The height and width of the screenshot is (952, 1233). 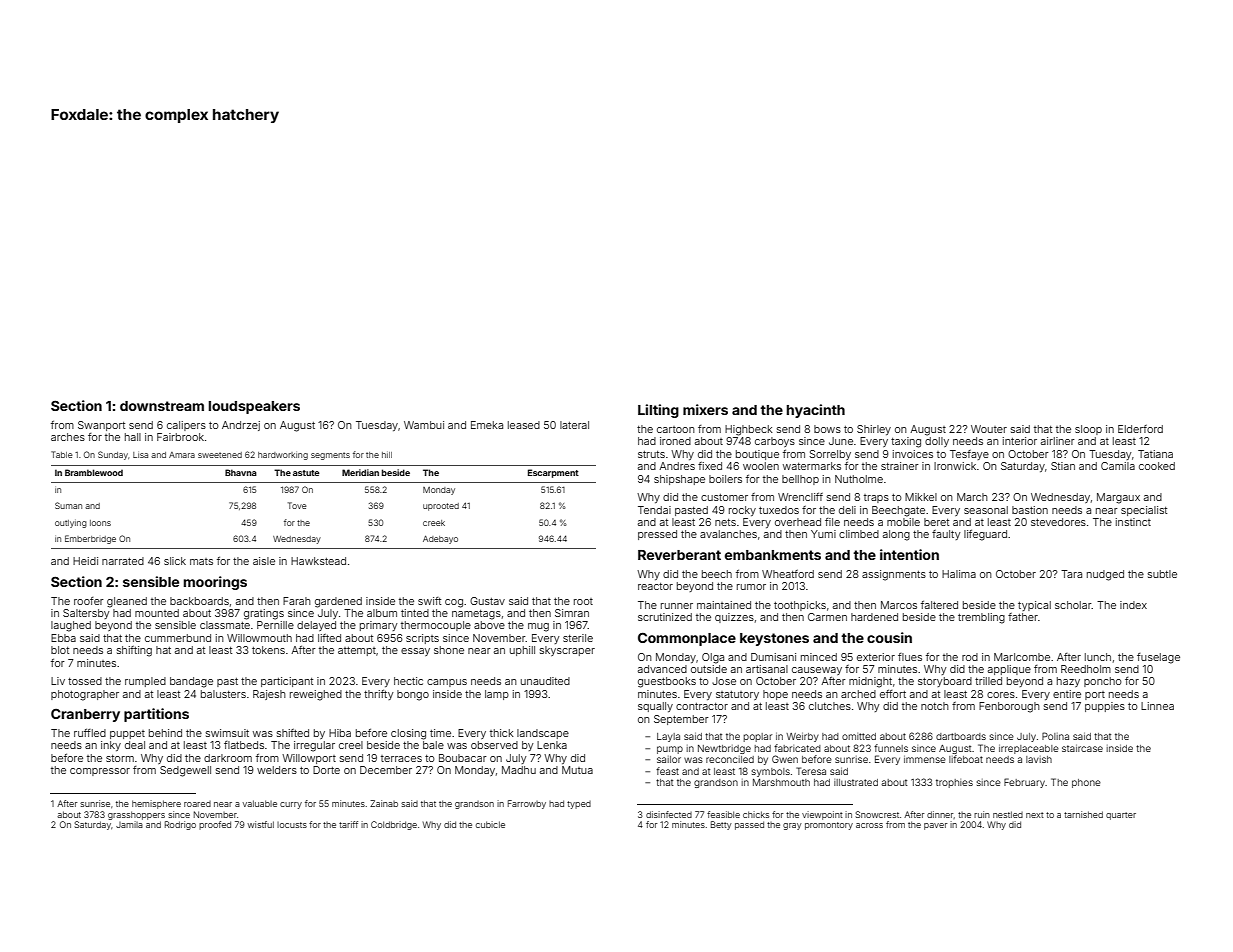 What do you see at coordinates (162, 406) in the screenshot?
I see `downstream` at bounding box center [162, 406].
